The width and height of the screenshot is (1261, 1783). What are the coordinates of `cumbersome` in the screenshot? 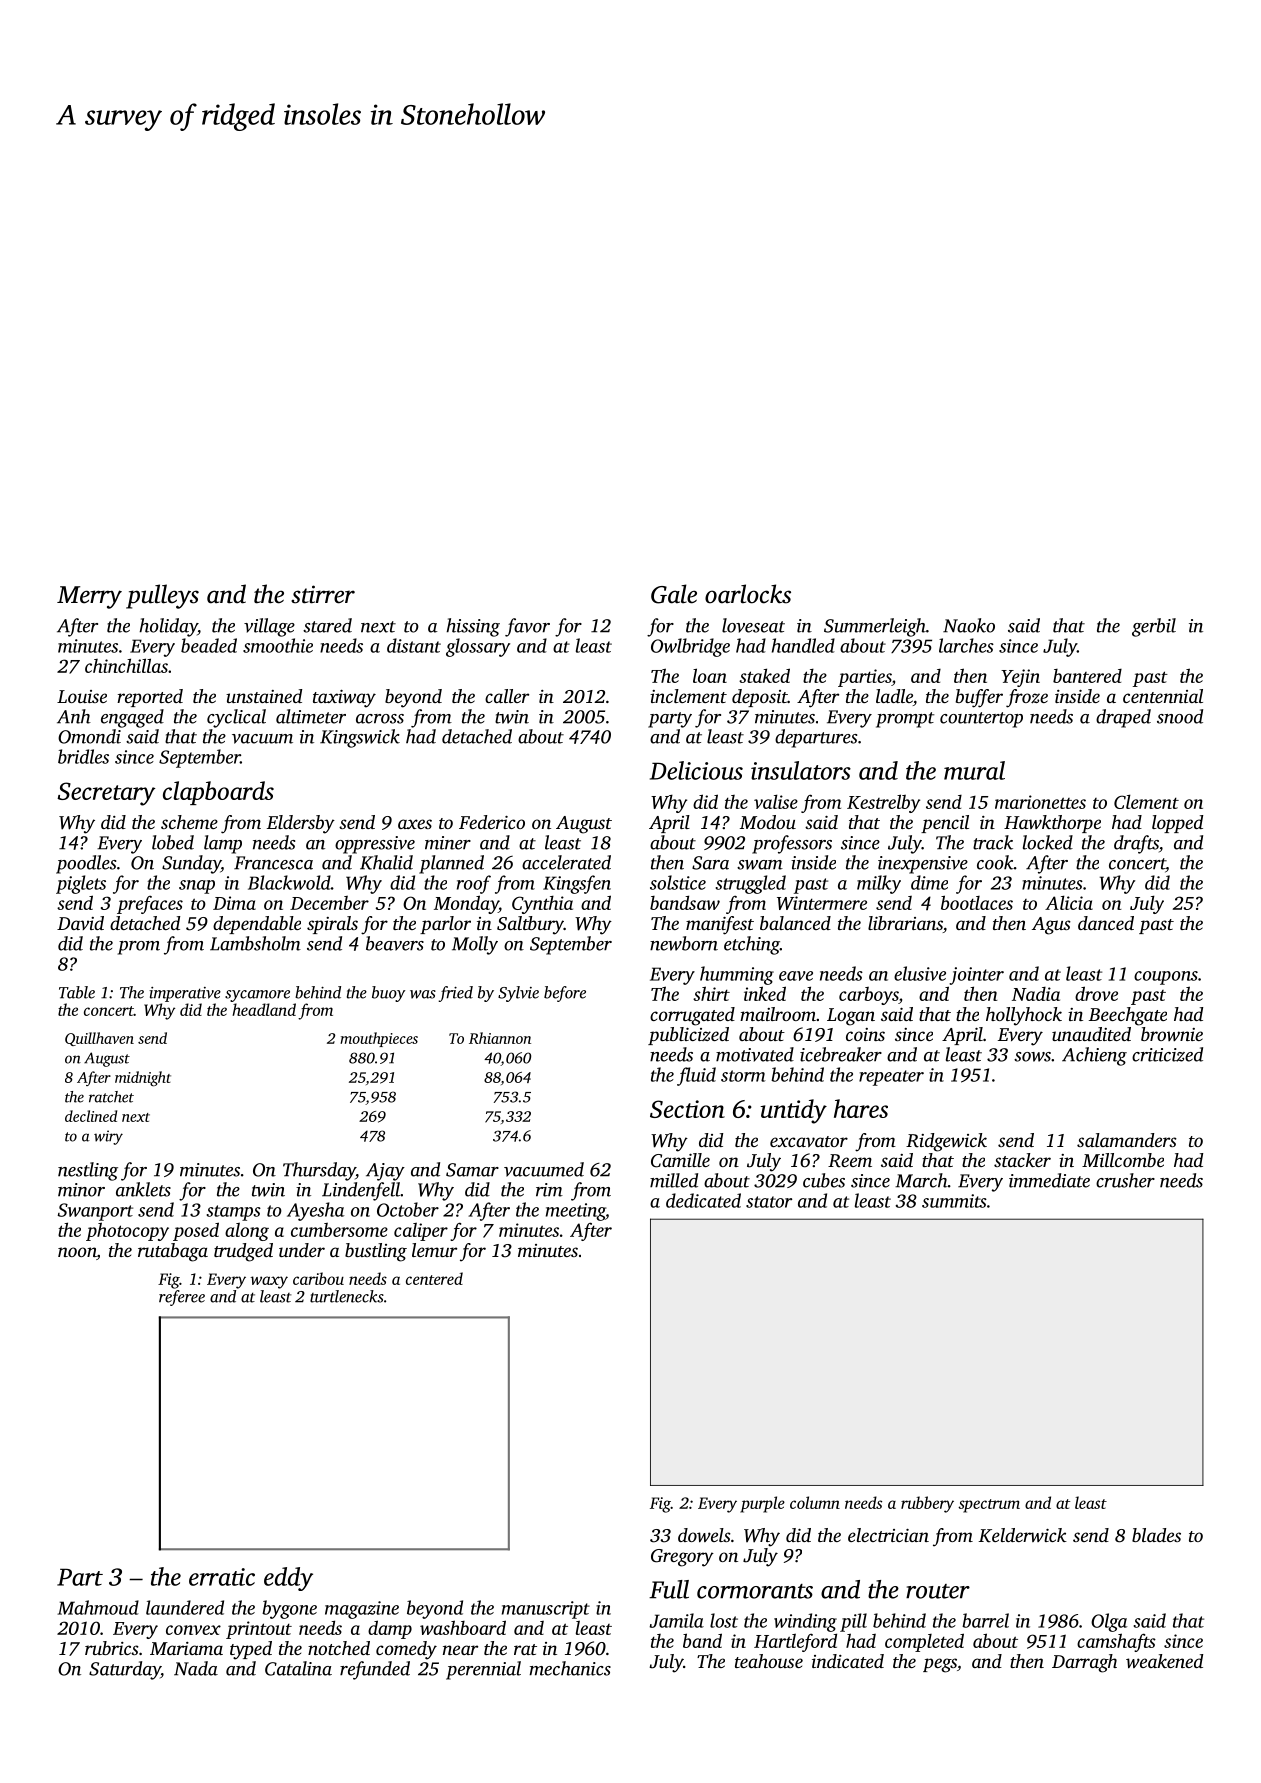 It's located at (339, 1230).
